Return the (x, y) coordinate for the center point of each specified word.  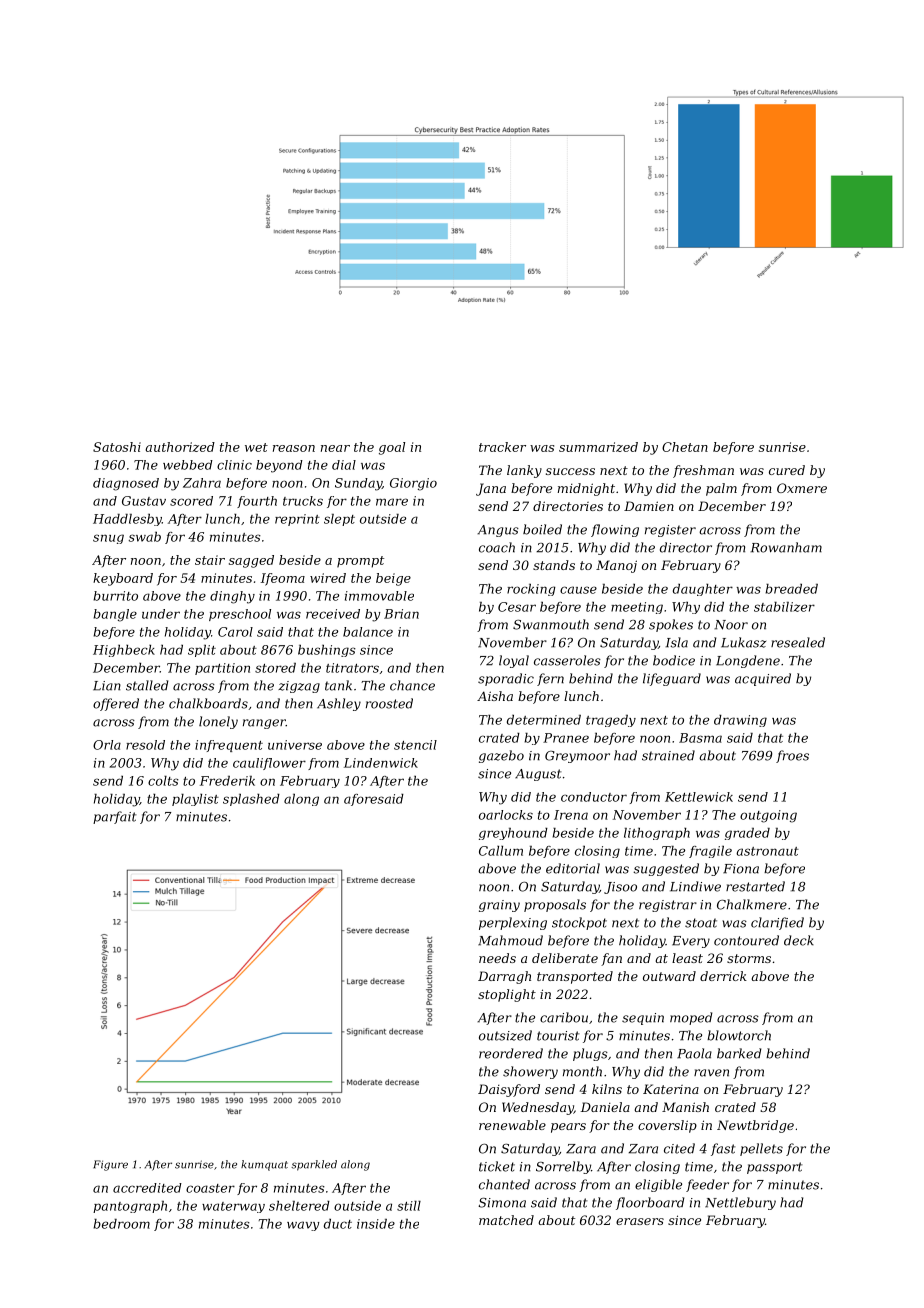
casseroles (567, 660)
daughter (703, 590)
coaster (210, 1188)
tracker (502, 447)
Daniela (605, 1107)
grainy (499, 906)
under (161, 614)
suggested (666, 869)
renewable (512, 1125)
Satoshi (117, 447)
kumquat (264, 1165)
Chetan (685, 447)
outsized (505, 1035)
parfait (115, 817)
